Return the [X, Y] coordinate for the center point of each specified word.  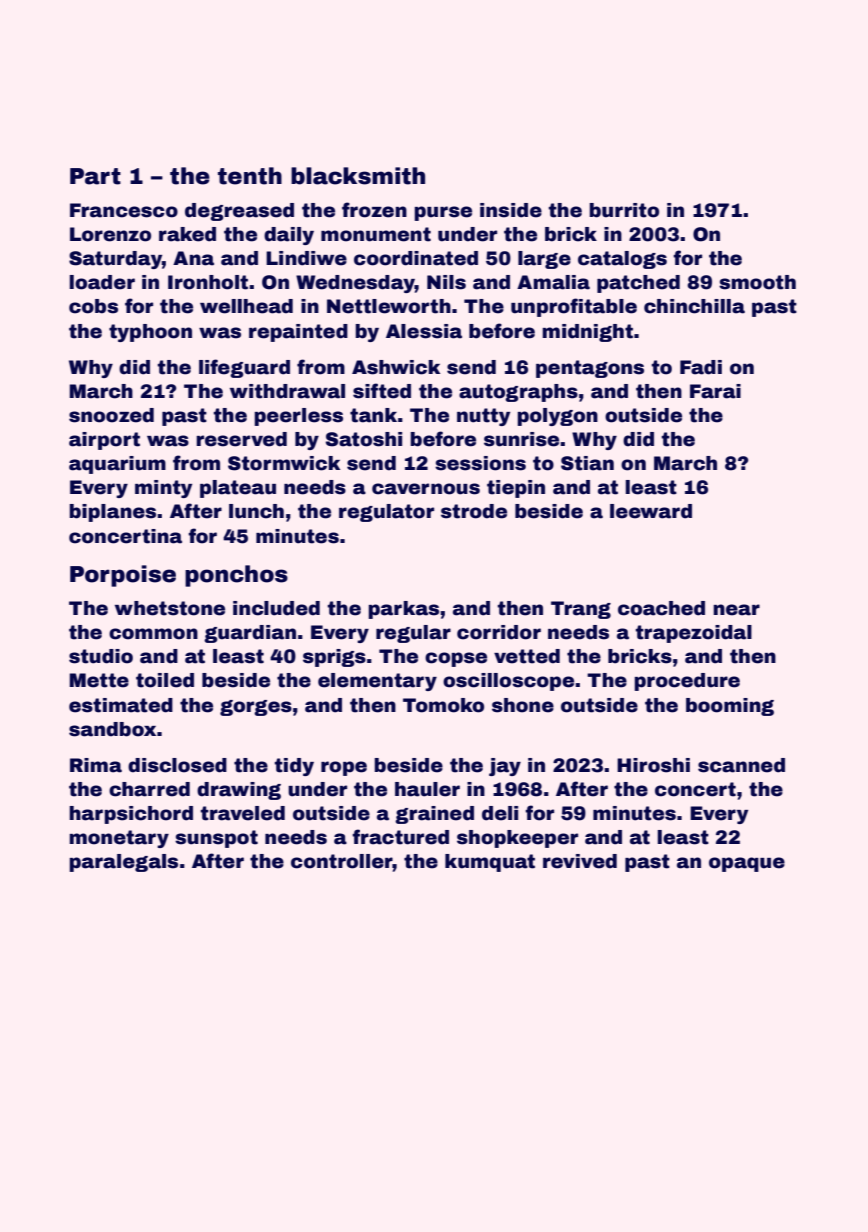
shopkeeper [517, 839]
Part [95, 176]
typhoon [150, 333]
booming [730, 707]
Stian [587, 463]
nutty [483, 417]
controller [342, 861]
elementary [377, 682]
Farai [715, 391]
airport [104, 441]
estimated [121, 705]
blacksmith [358, 176]
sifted [382, 391]
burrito [624, 210]
